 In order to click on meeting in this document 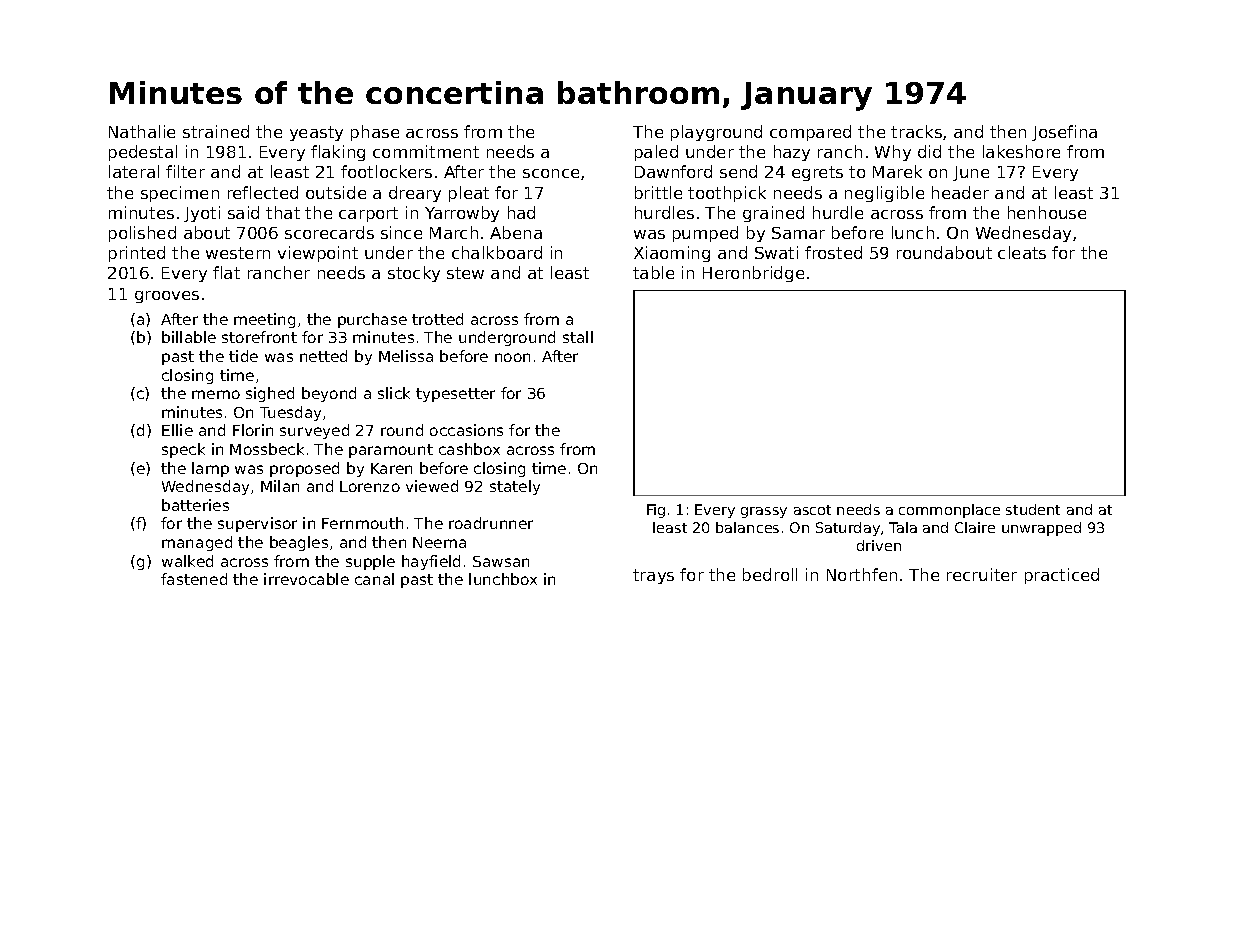, I will do `click(264, 320)`.
